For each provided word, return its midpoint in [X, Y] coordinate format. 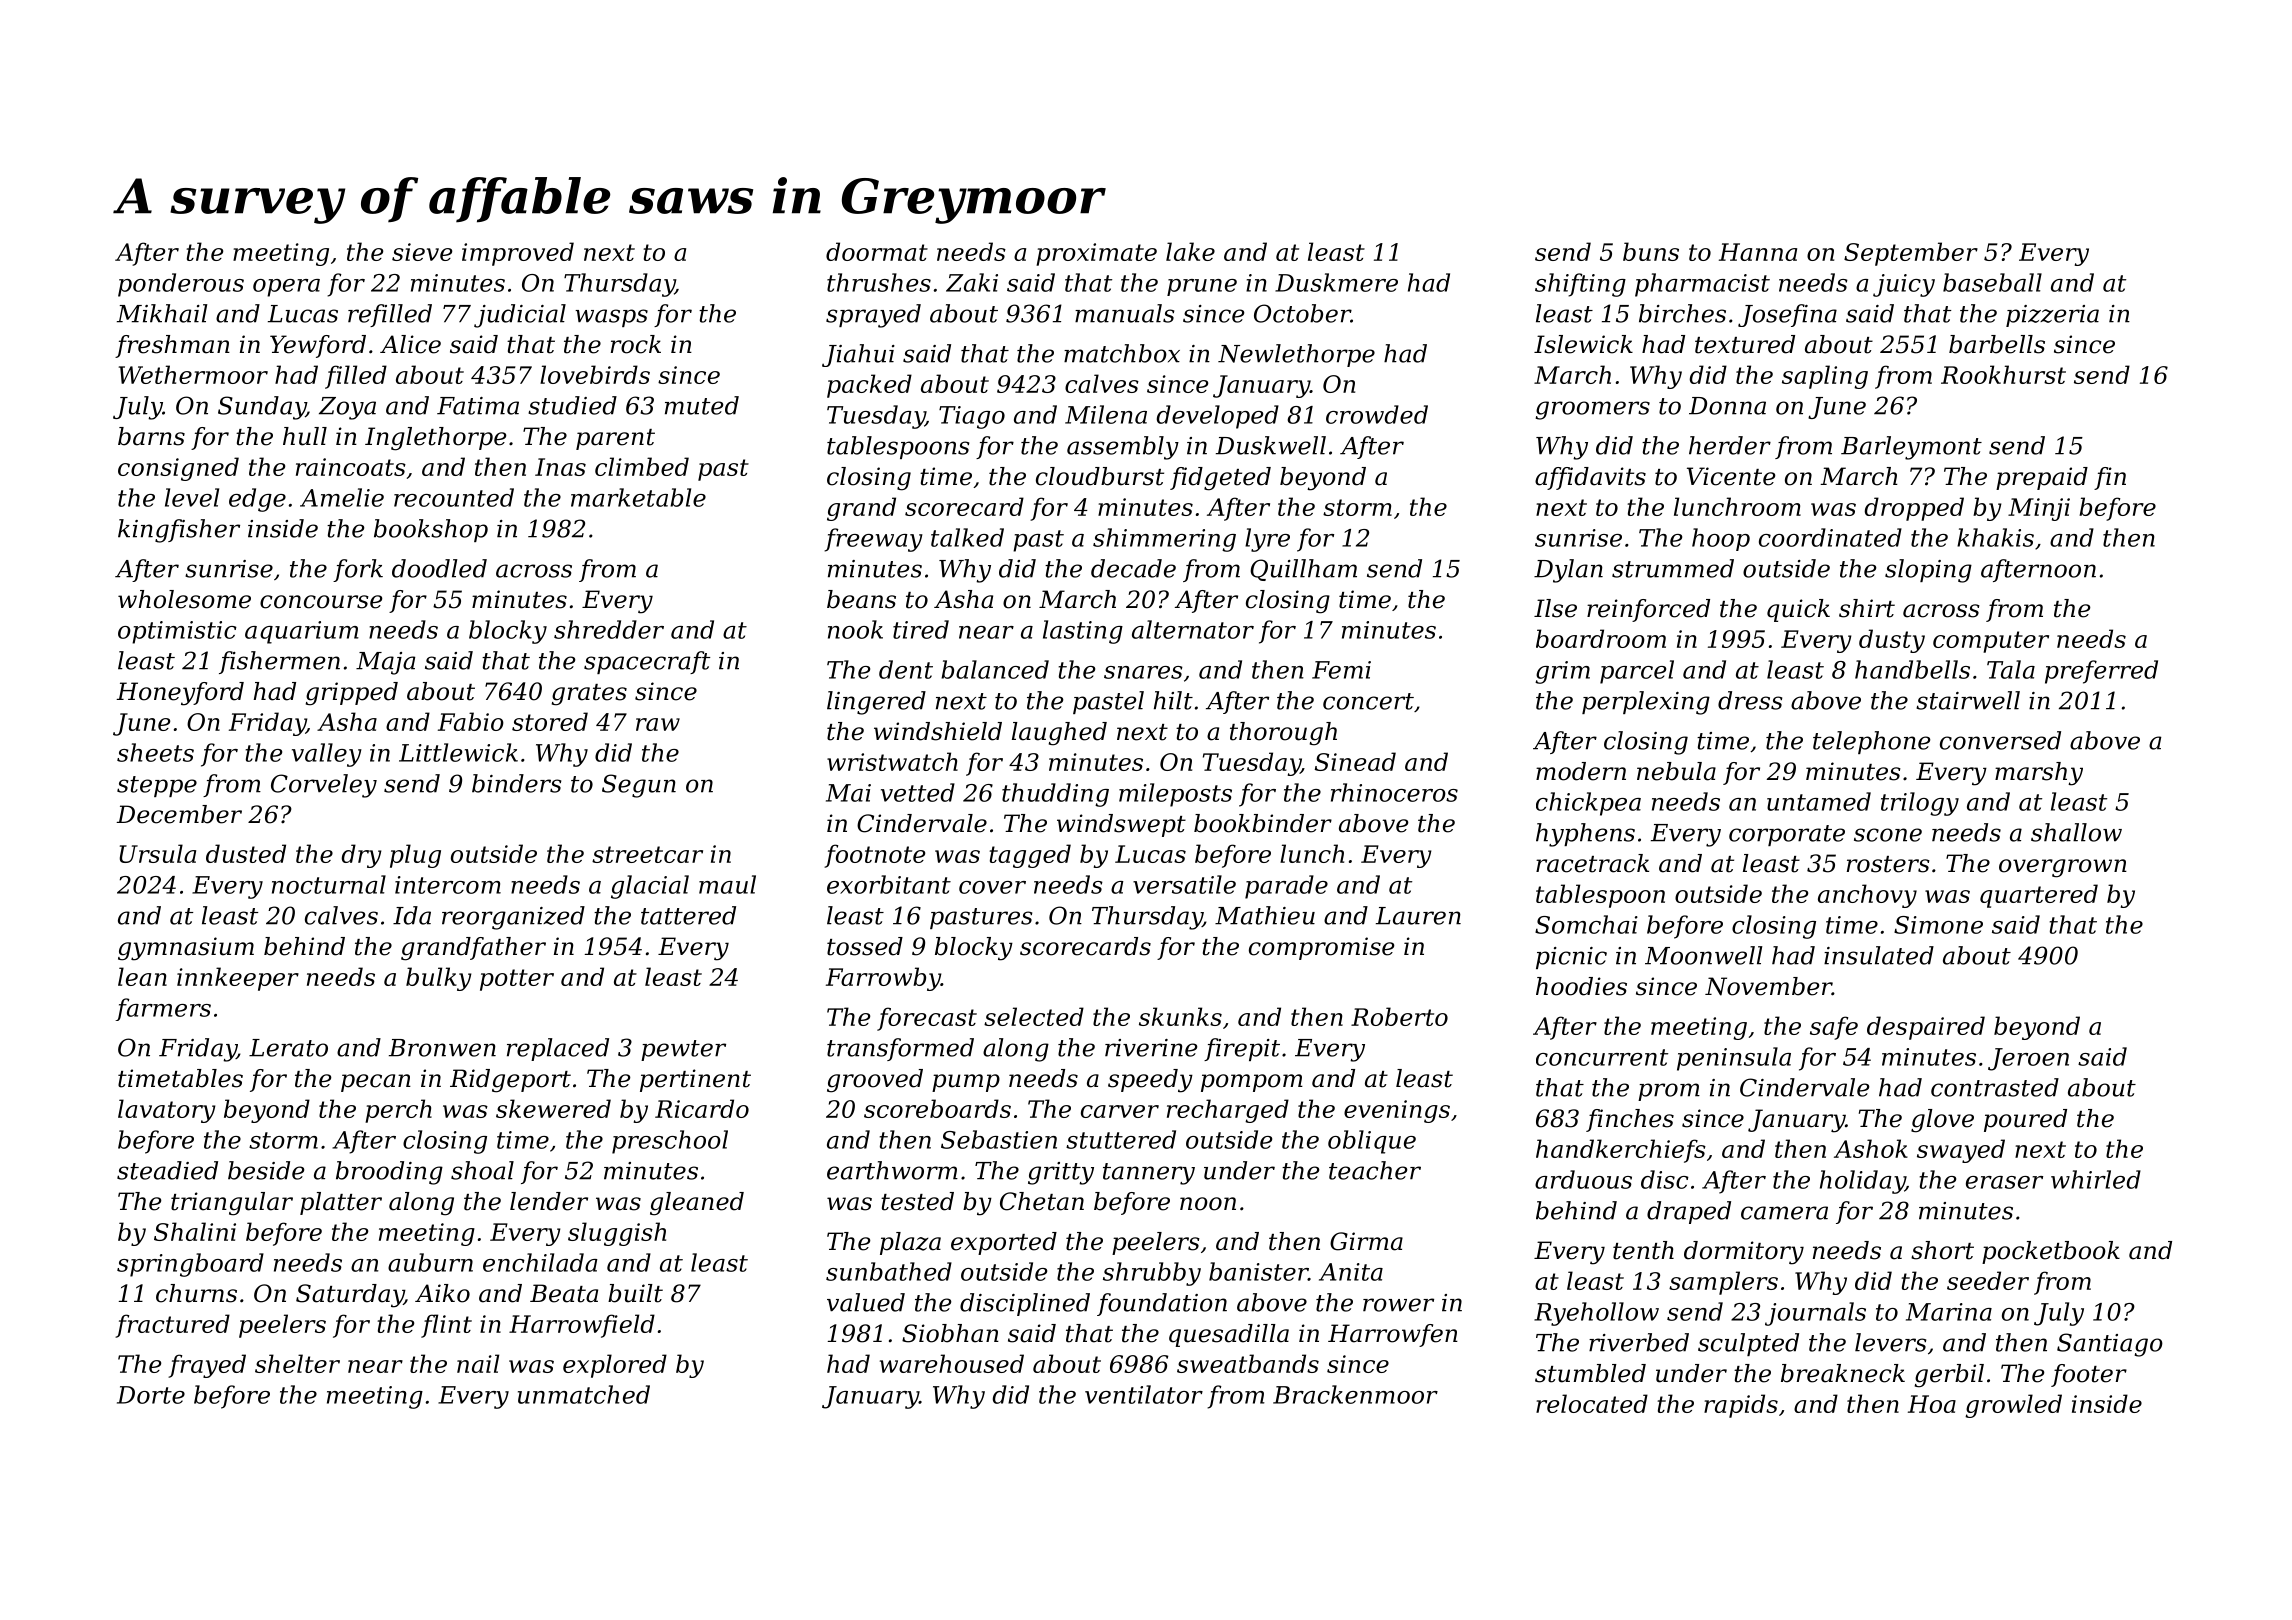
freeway [873, 540]
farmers [163, 1009]
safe [1834, 1028]
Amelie [342, 497]
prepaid [2042, 478]
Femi [1341, 670]
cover [992, 887]
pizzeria [2052, 316]
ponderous [181, 285]
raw [658, 724]
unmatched [584, 1394]
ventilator [1144, 1394]
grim [1562, 672]
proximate [1096, 254]
